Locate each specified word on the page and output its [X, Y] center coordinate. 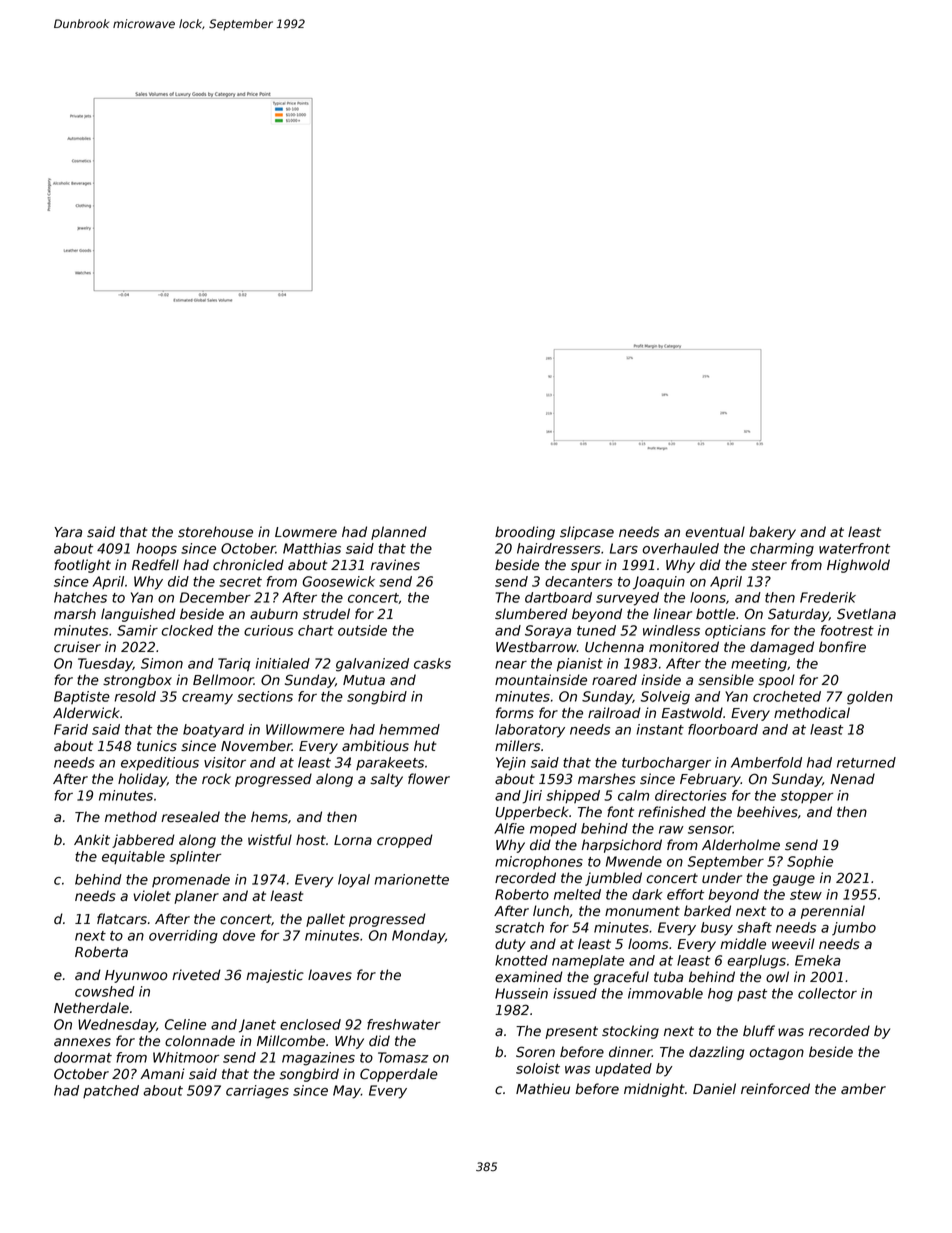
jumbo [854, 929]
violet [152, 896]
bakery [772, 533]
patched [111, 1091]
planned [399, 533]
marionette [411, 879]
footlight [82, 566]
